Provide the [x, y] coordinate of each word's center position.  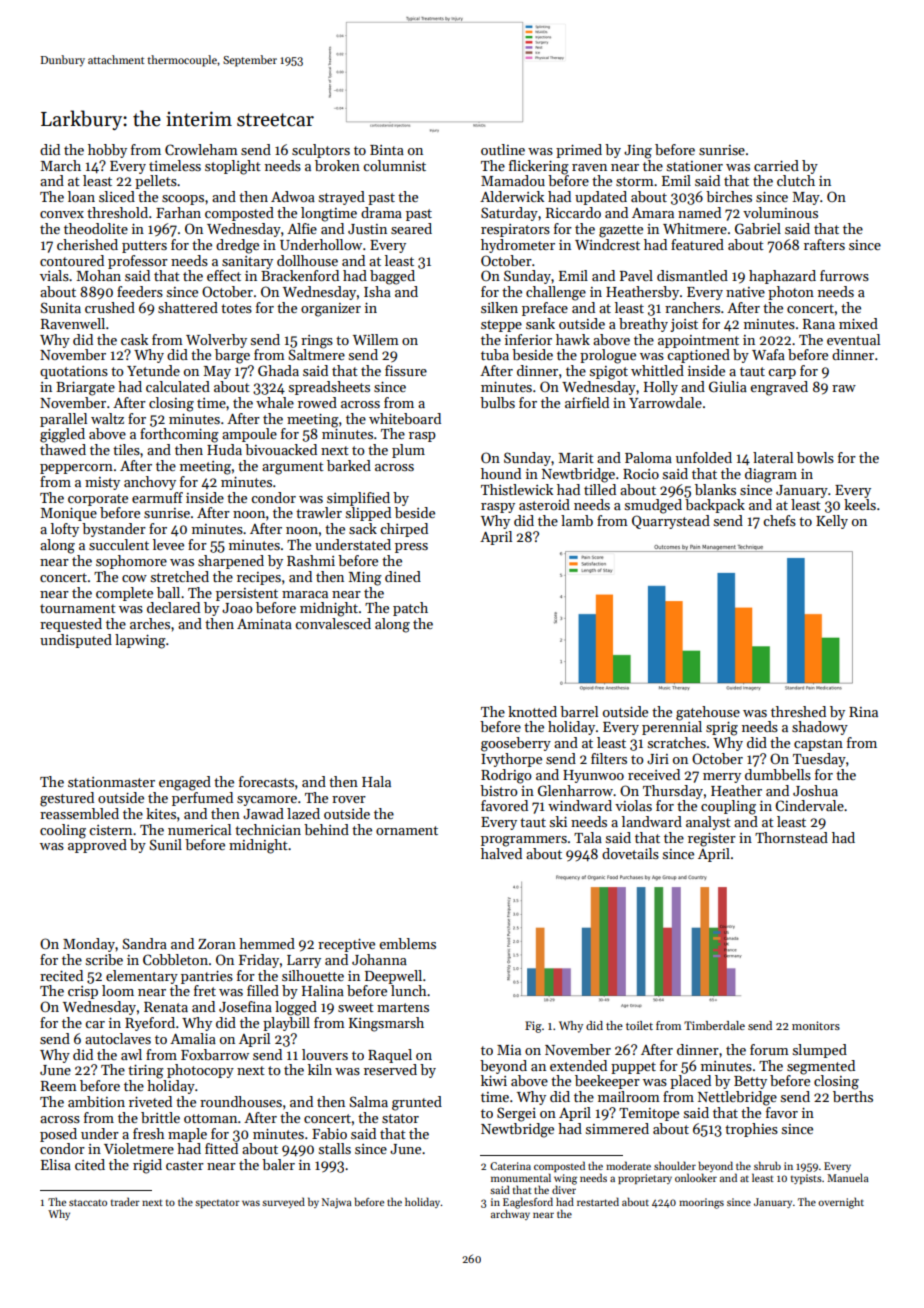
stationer [695, 166]
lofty [65, 530]
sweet [356, 1007]
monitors [816, 1025]
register [712, 840]
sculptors [321, 151]
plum [408, 451]
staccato [88, 1202]
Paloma [648, 457]
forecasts [266, 781]
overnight [841, 1203]
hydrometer [518, 246]
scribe [104, 959]
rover [349, 799]
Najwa [337, 1203]
